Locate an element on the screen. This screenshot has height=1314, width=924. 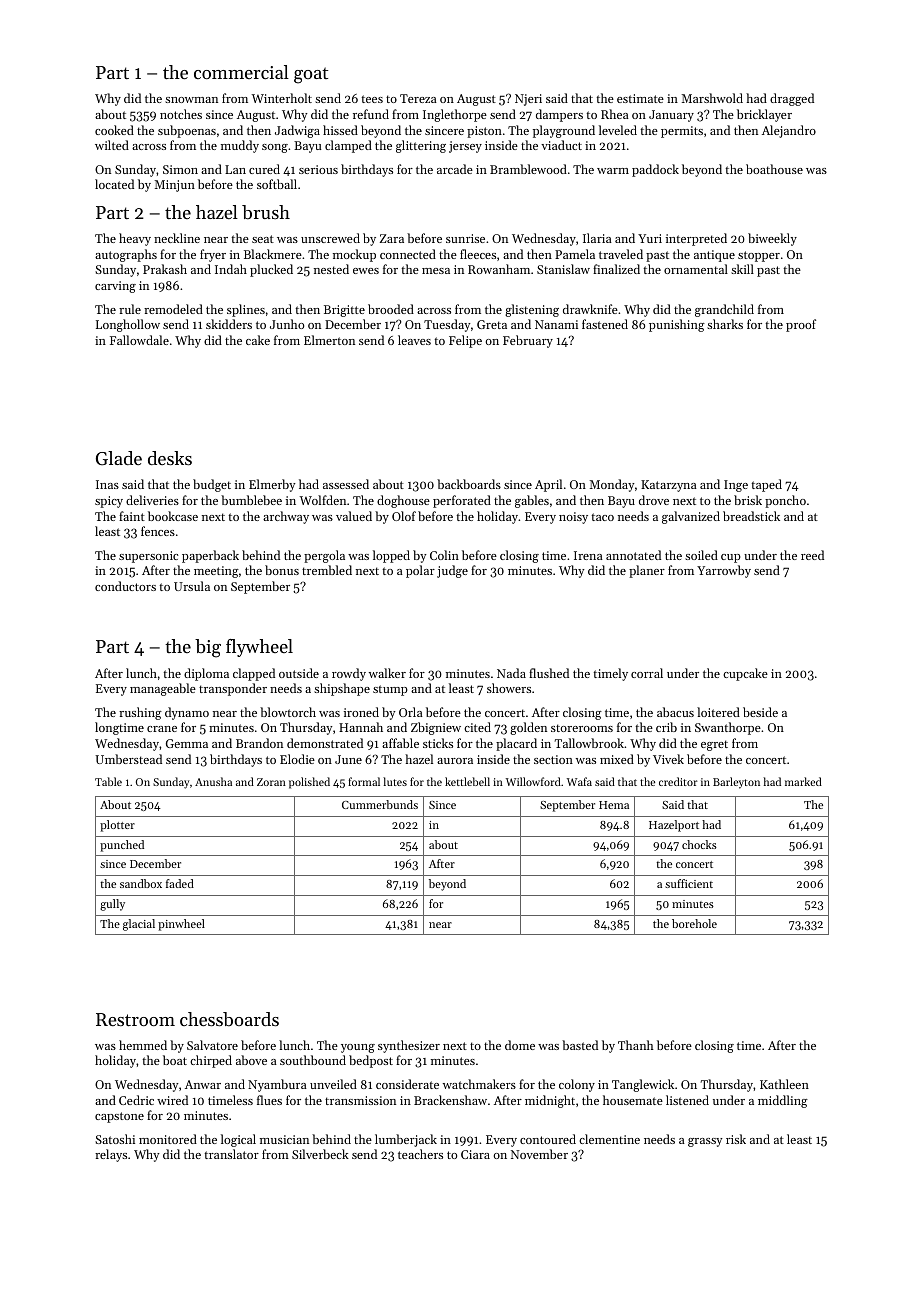
finalized is located at coordinates (616, 269).
